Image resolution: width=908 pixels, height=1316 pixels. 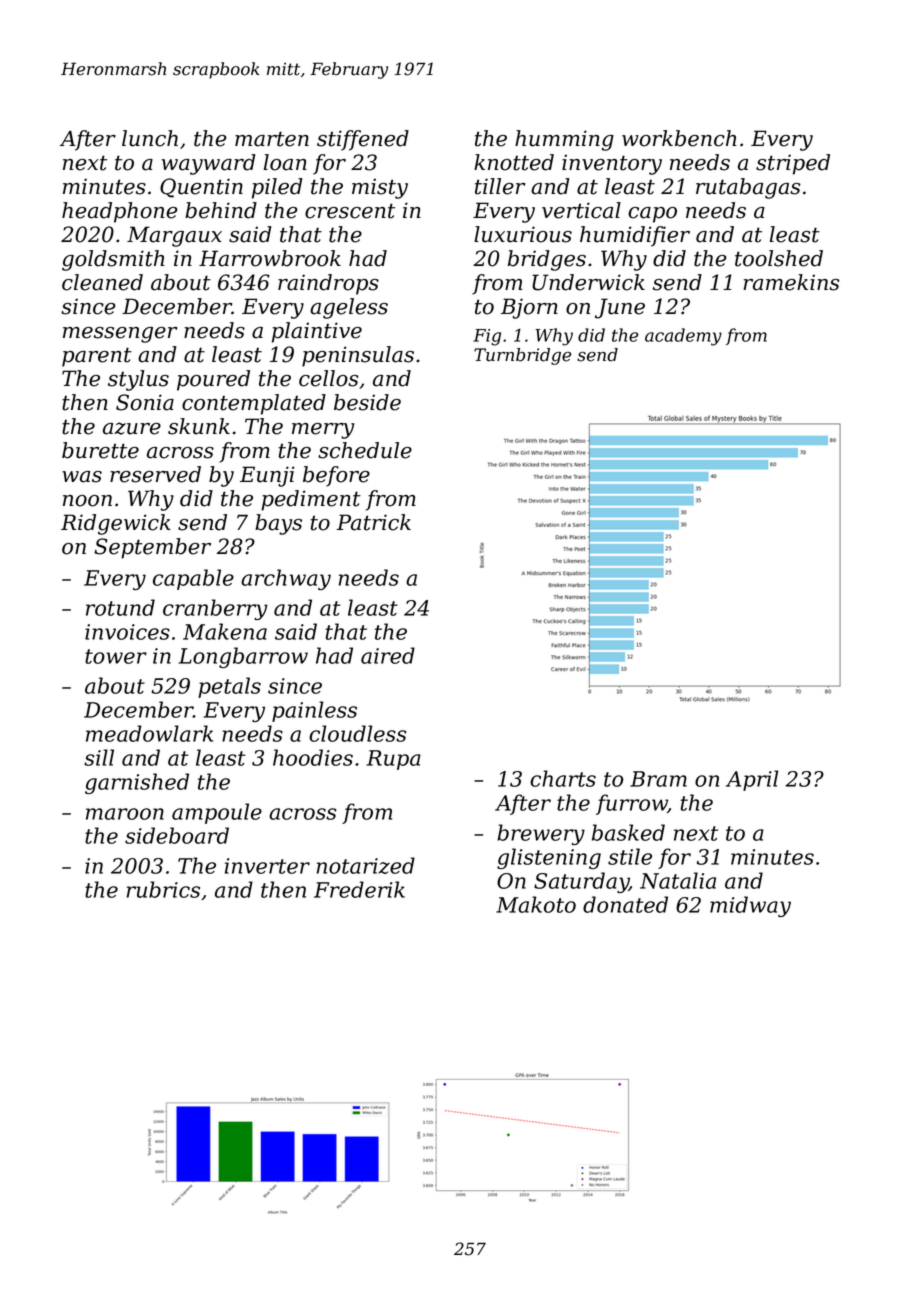 What do you see at coordinates (120, 335) in the screenshot?
I see `messenger` at bounding box center [120, 335].
